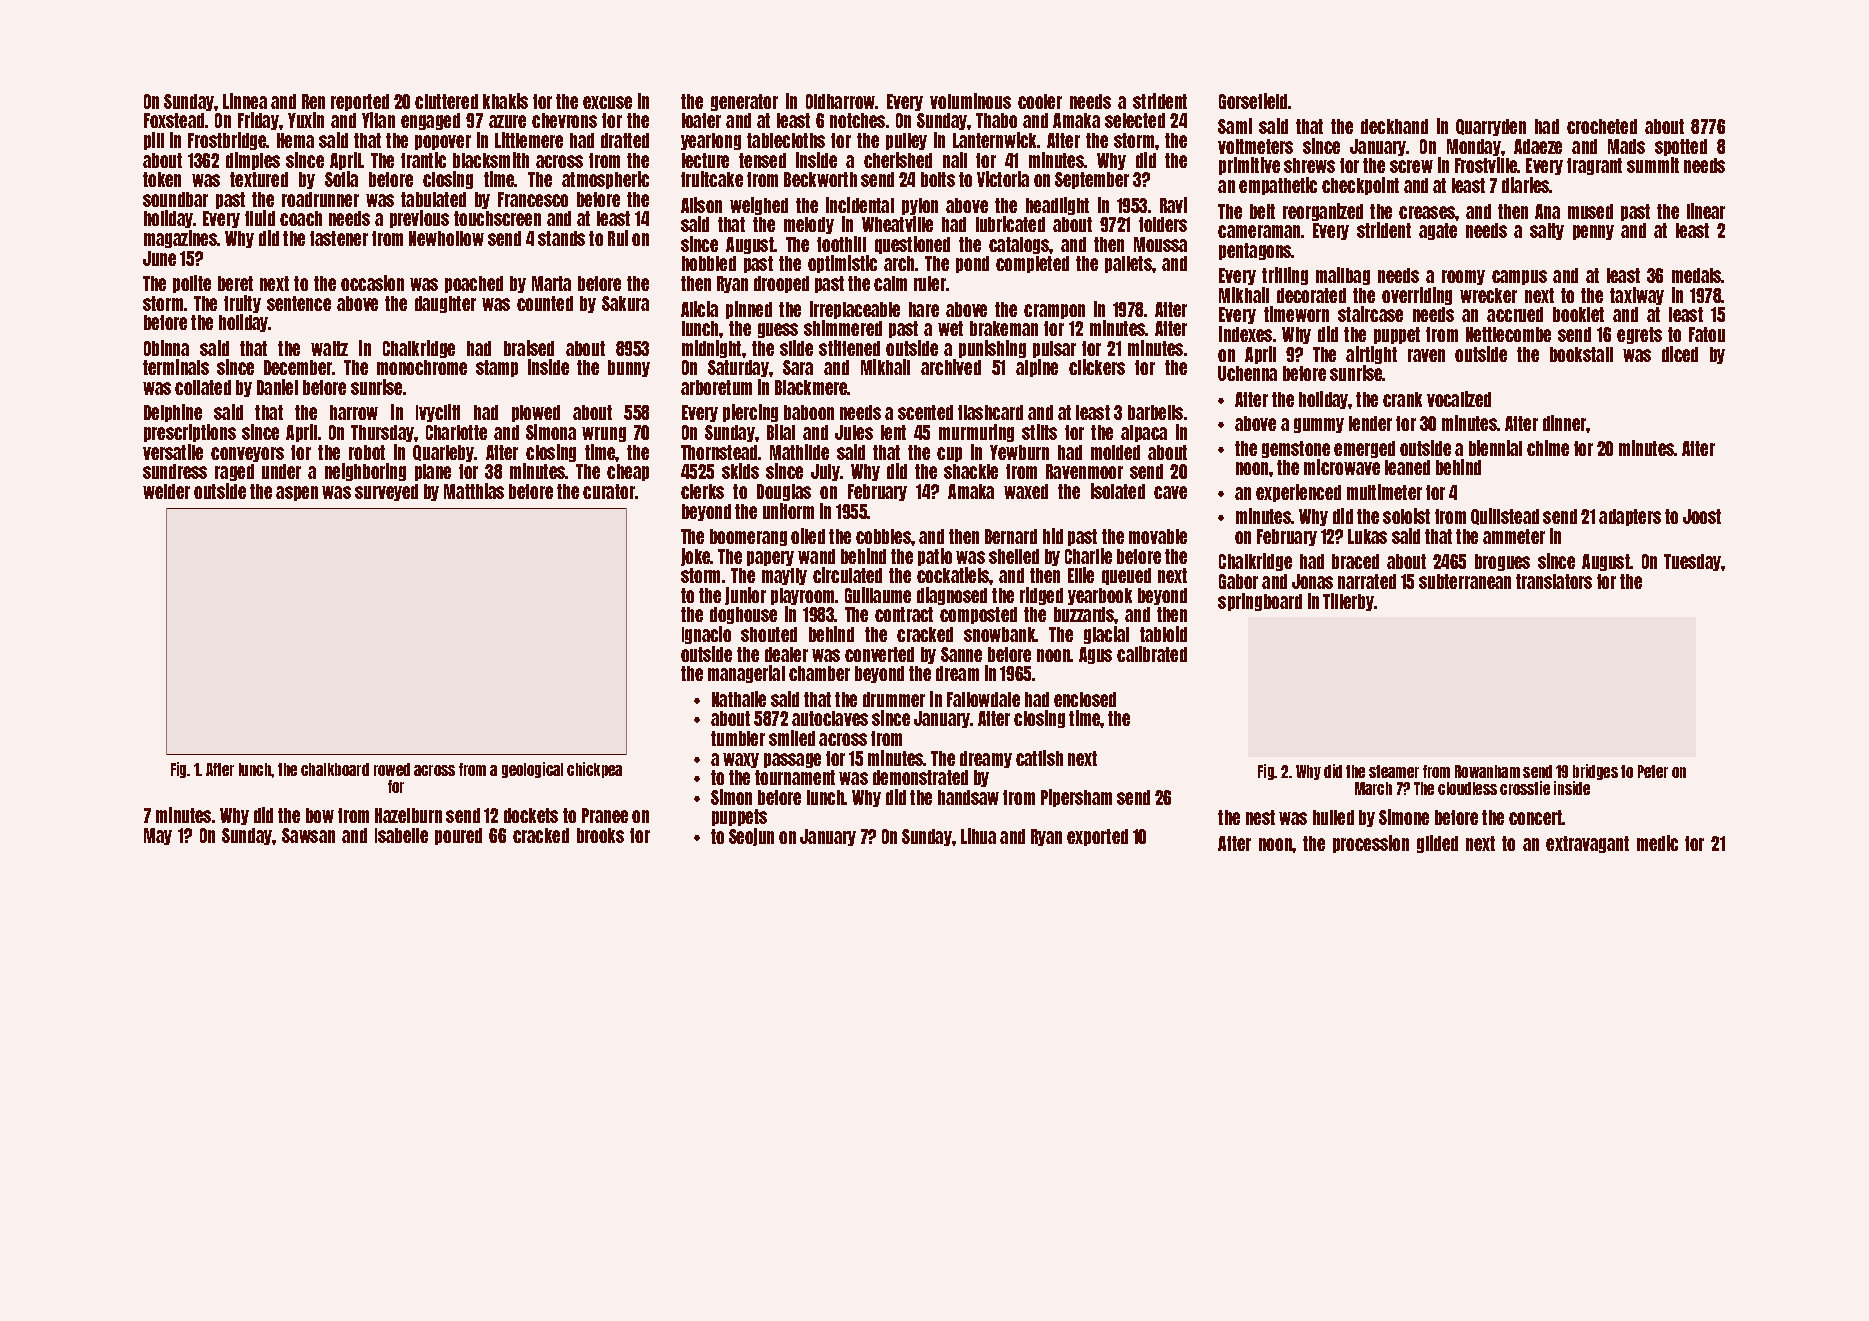 Image resolution: width=1869 pixels, height=1321 pixels. I want to click on pulsar, so click(1054, 349).
